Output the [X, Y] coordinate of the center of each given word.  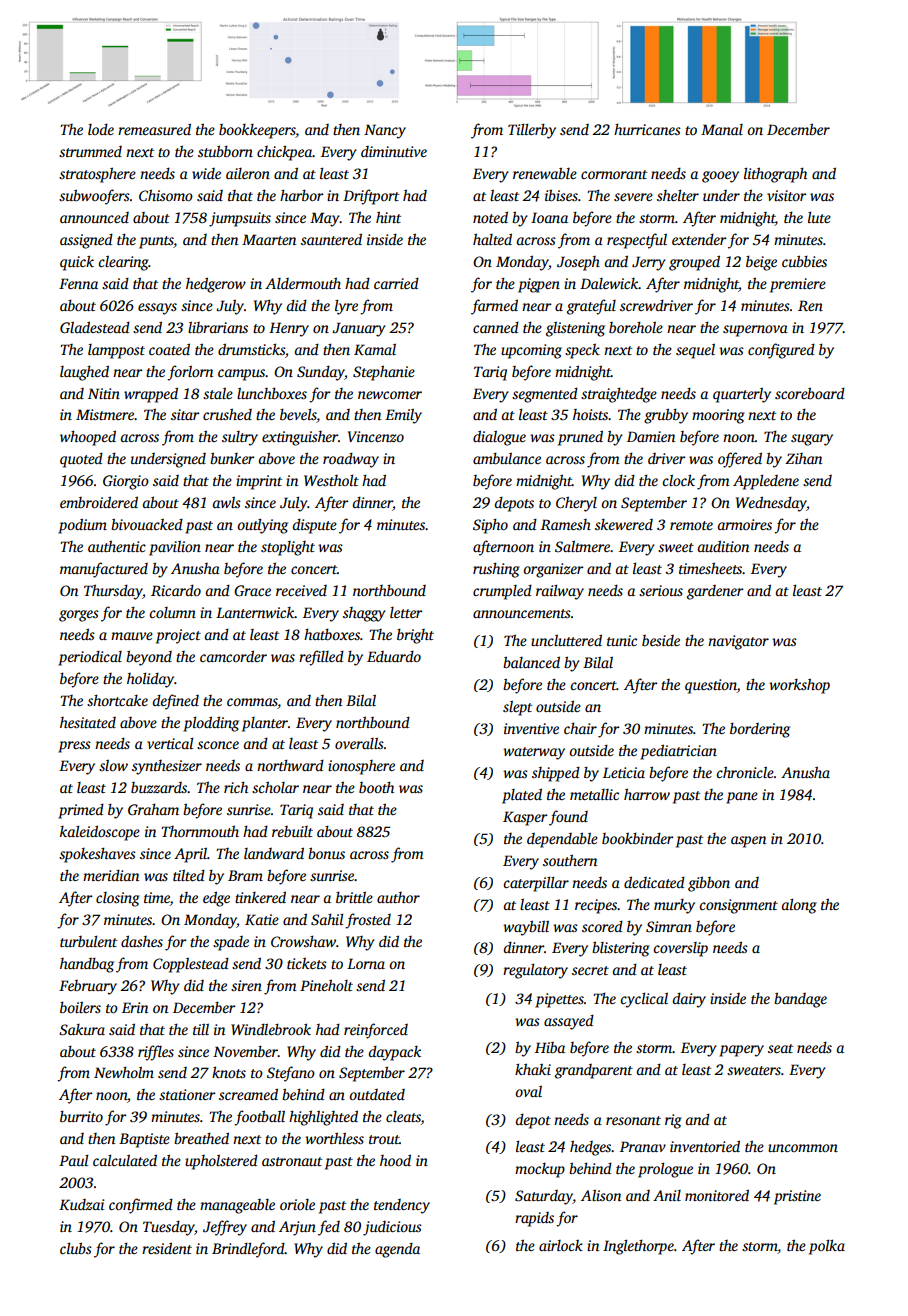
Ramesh [566, 524]
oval [528, 1091]
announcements [522, 613]
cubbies [804, 261]
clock [678, 480]
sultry [240, 438]
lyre [346, 307]
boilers [80, 1007]
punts [156, 242]
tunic [622, 640]
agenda [397, 1250]
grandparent [594, 1071]
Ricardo [176, 590]
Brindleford [248, 1250]
